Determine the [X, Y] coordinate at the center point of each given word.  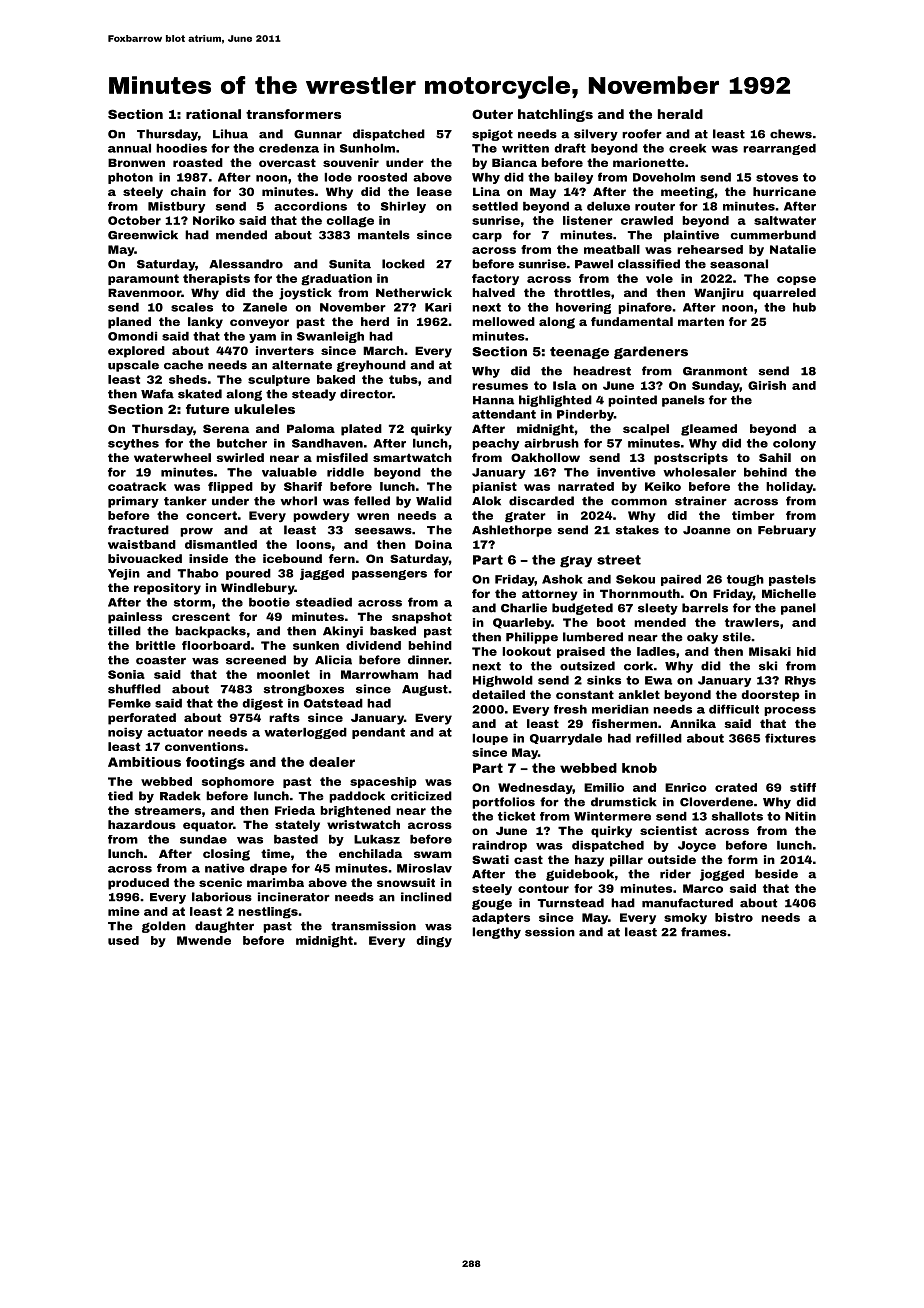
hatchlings [555, 115]
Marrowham [379, 674]
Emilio [604, 787]
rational [213, 114]
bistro [734, 917]
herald [680, 114]
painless [135, 618]
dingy [434, 942]
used [123, 940]
